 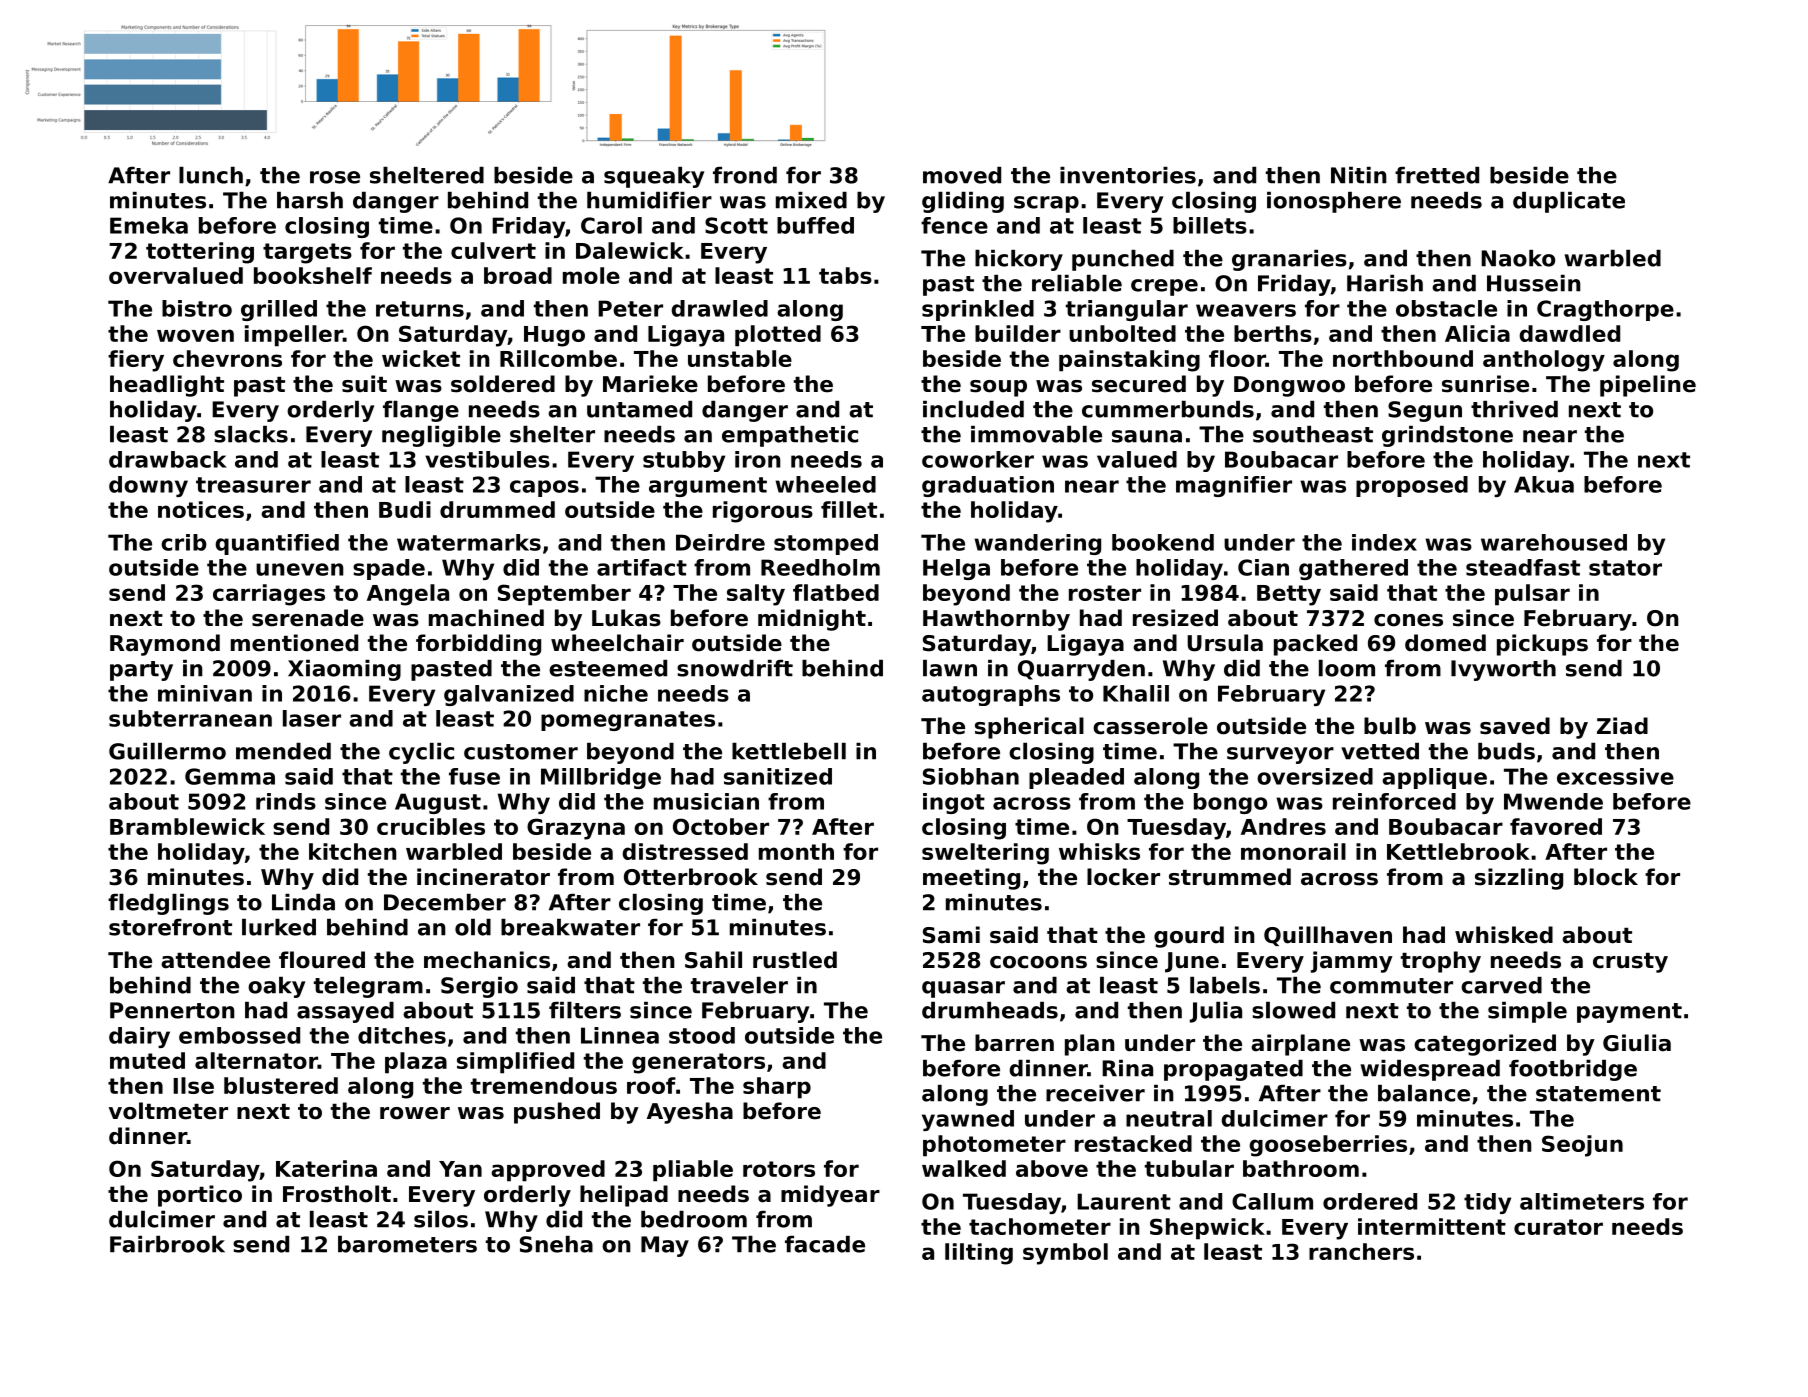 I want to click on tottering, so click(x=200, y=253).
